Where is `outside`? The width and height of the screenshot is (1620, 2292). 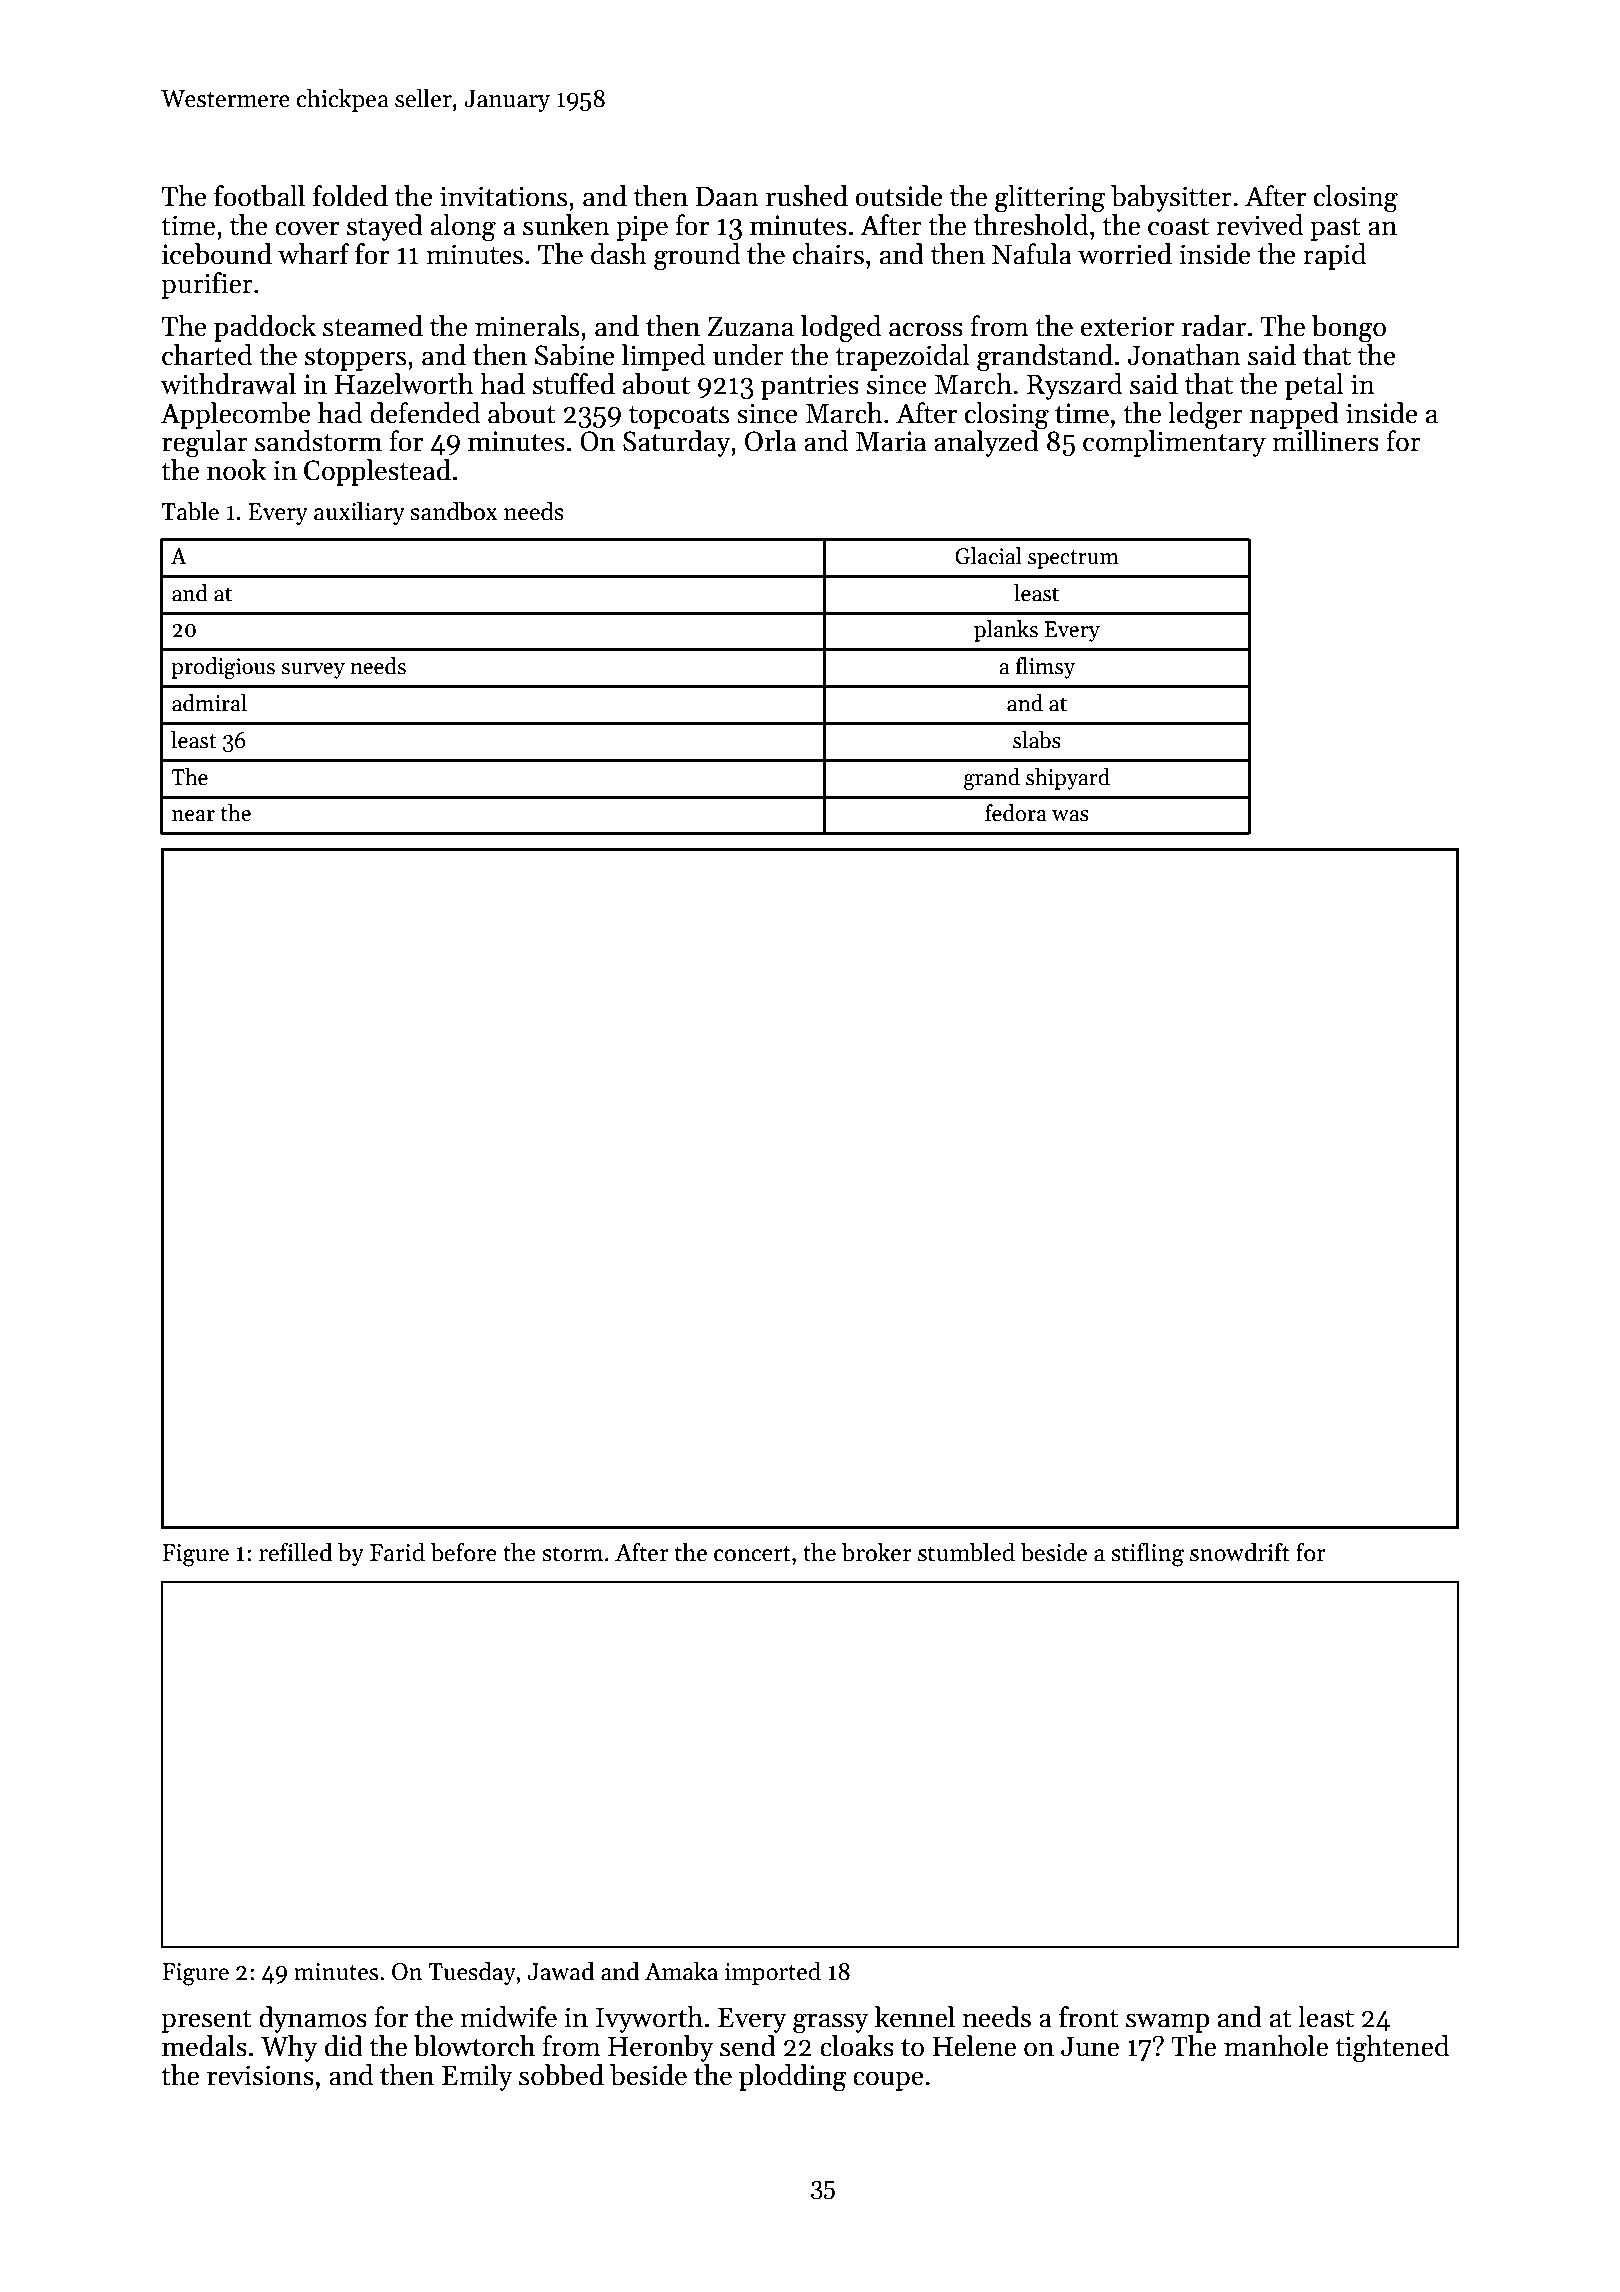
outside is located at coordinates (899, 196).
